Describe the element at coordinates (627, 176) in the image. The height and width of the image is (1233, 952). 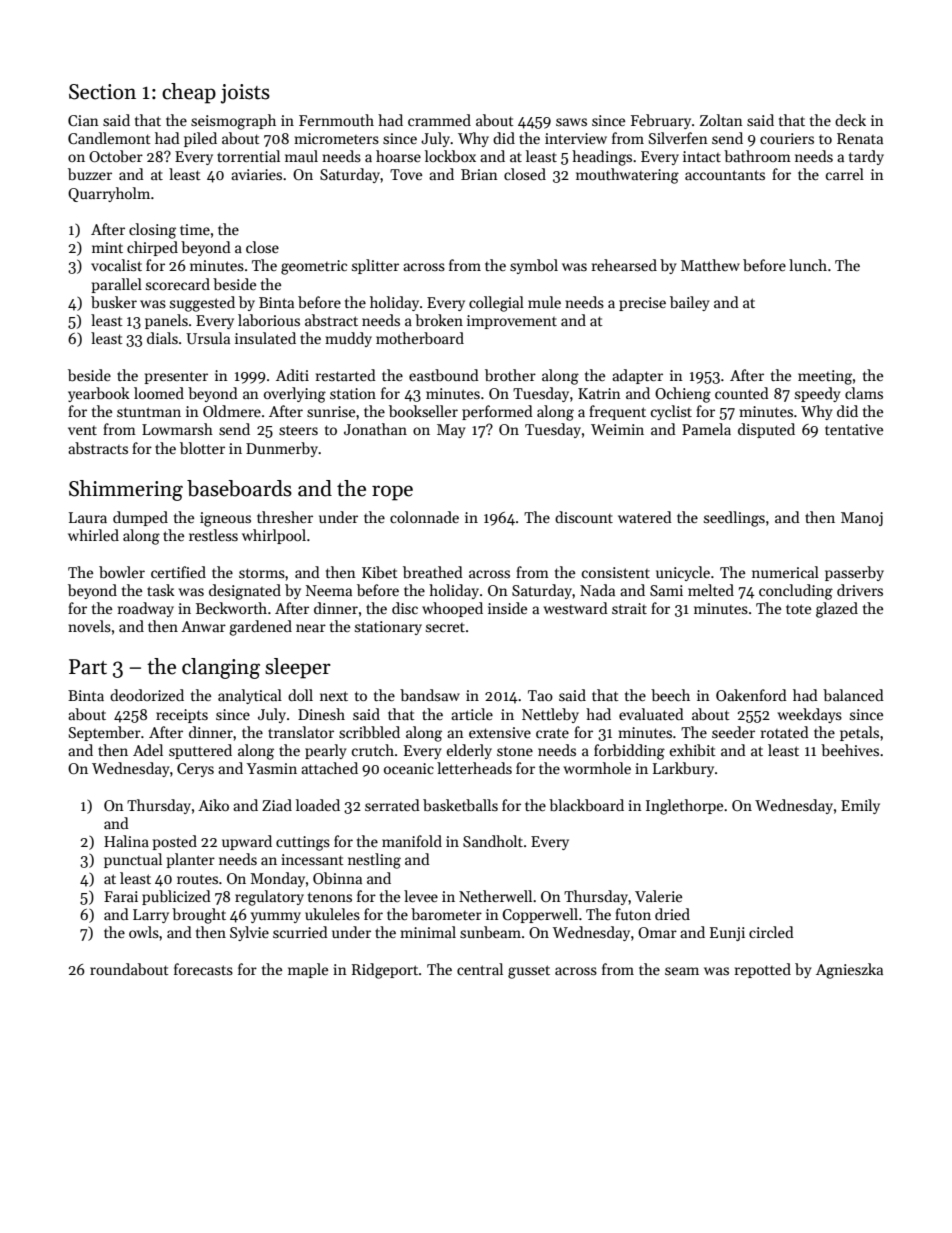
I see `mouthwatering` at that location.
